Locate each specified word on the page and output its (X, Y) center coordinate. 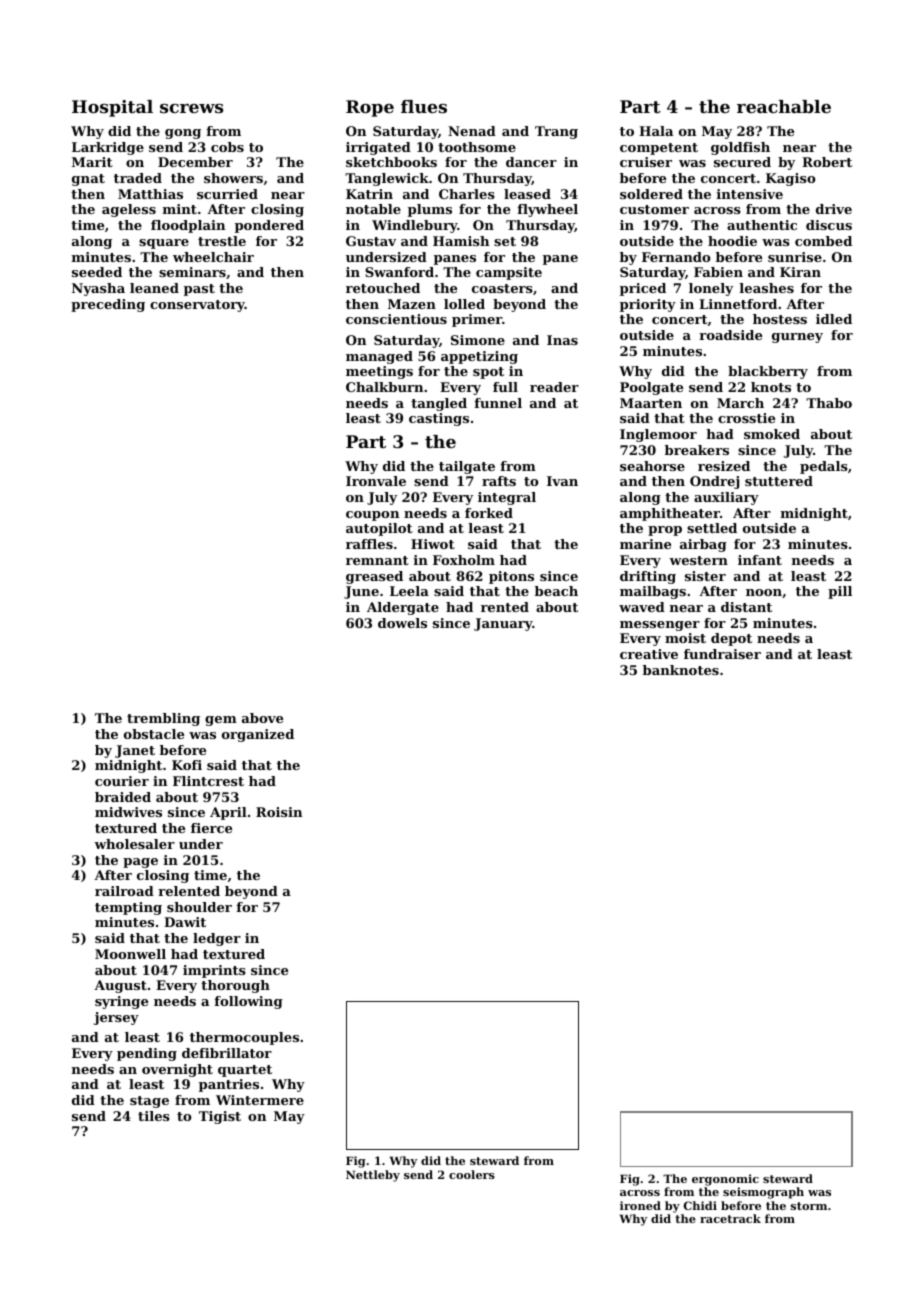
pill (840, 592)
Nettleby (373, 1176)
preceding (108, 305)
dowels (402, 623)
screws (191, 108)
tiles (154, 1116)
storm (809, 1206)
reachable (784, 106)
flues (424, 106)
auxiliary (726, 498)
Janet (135, 751)
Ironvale (376, 481)
